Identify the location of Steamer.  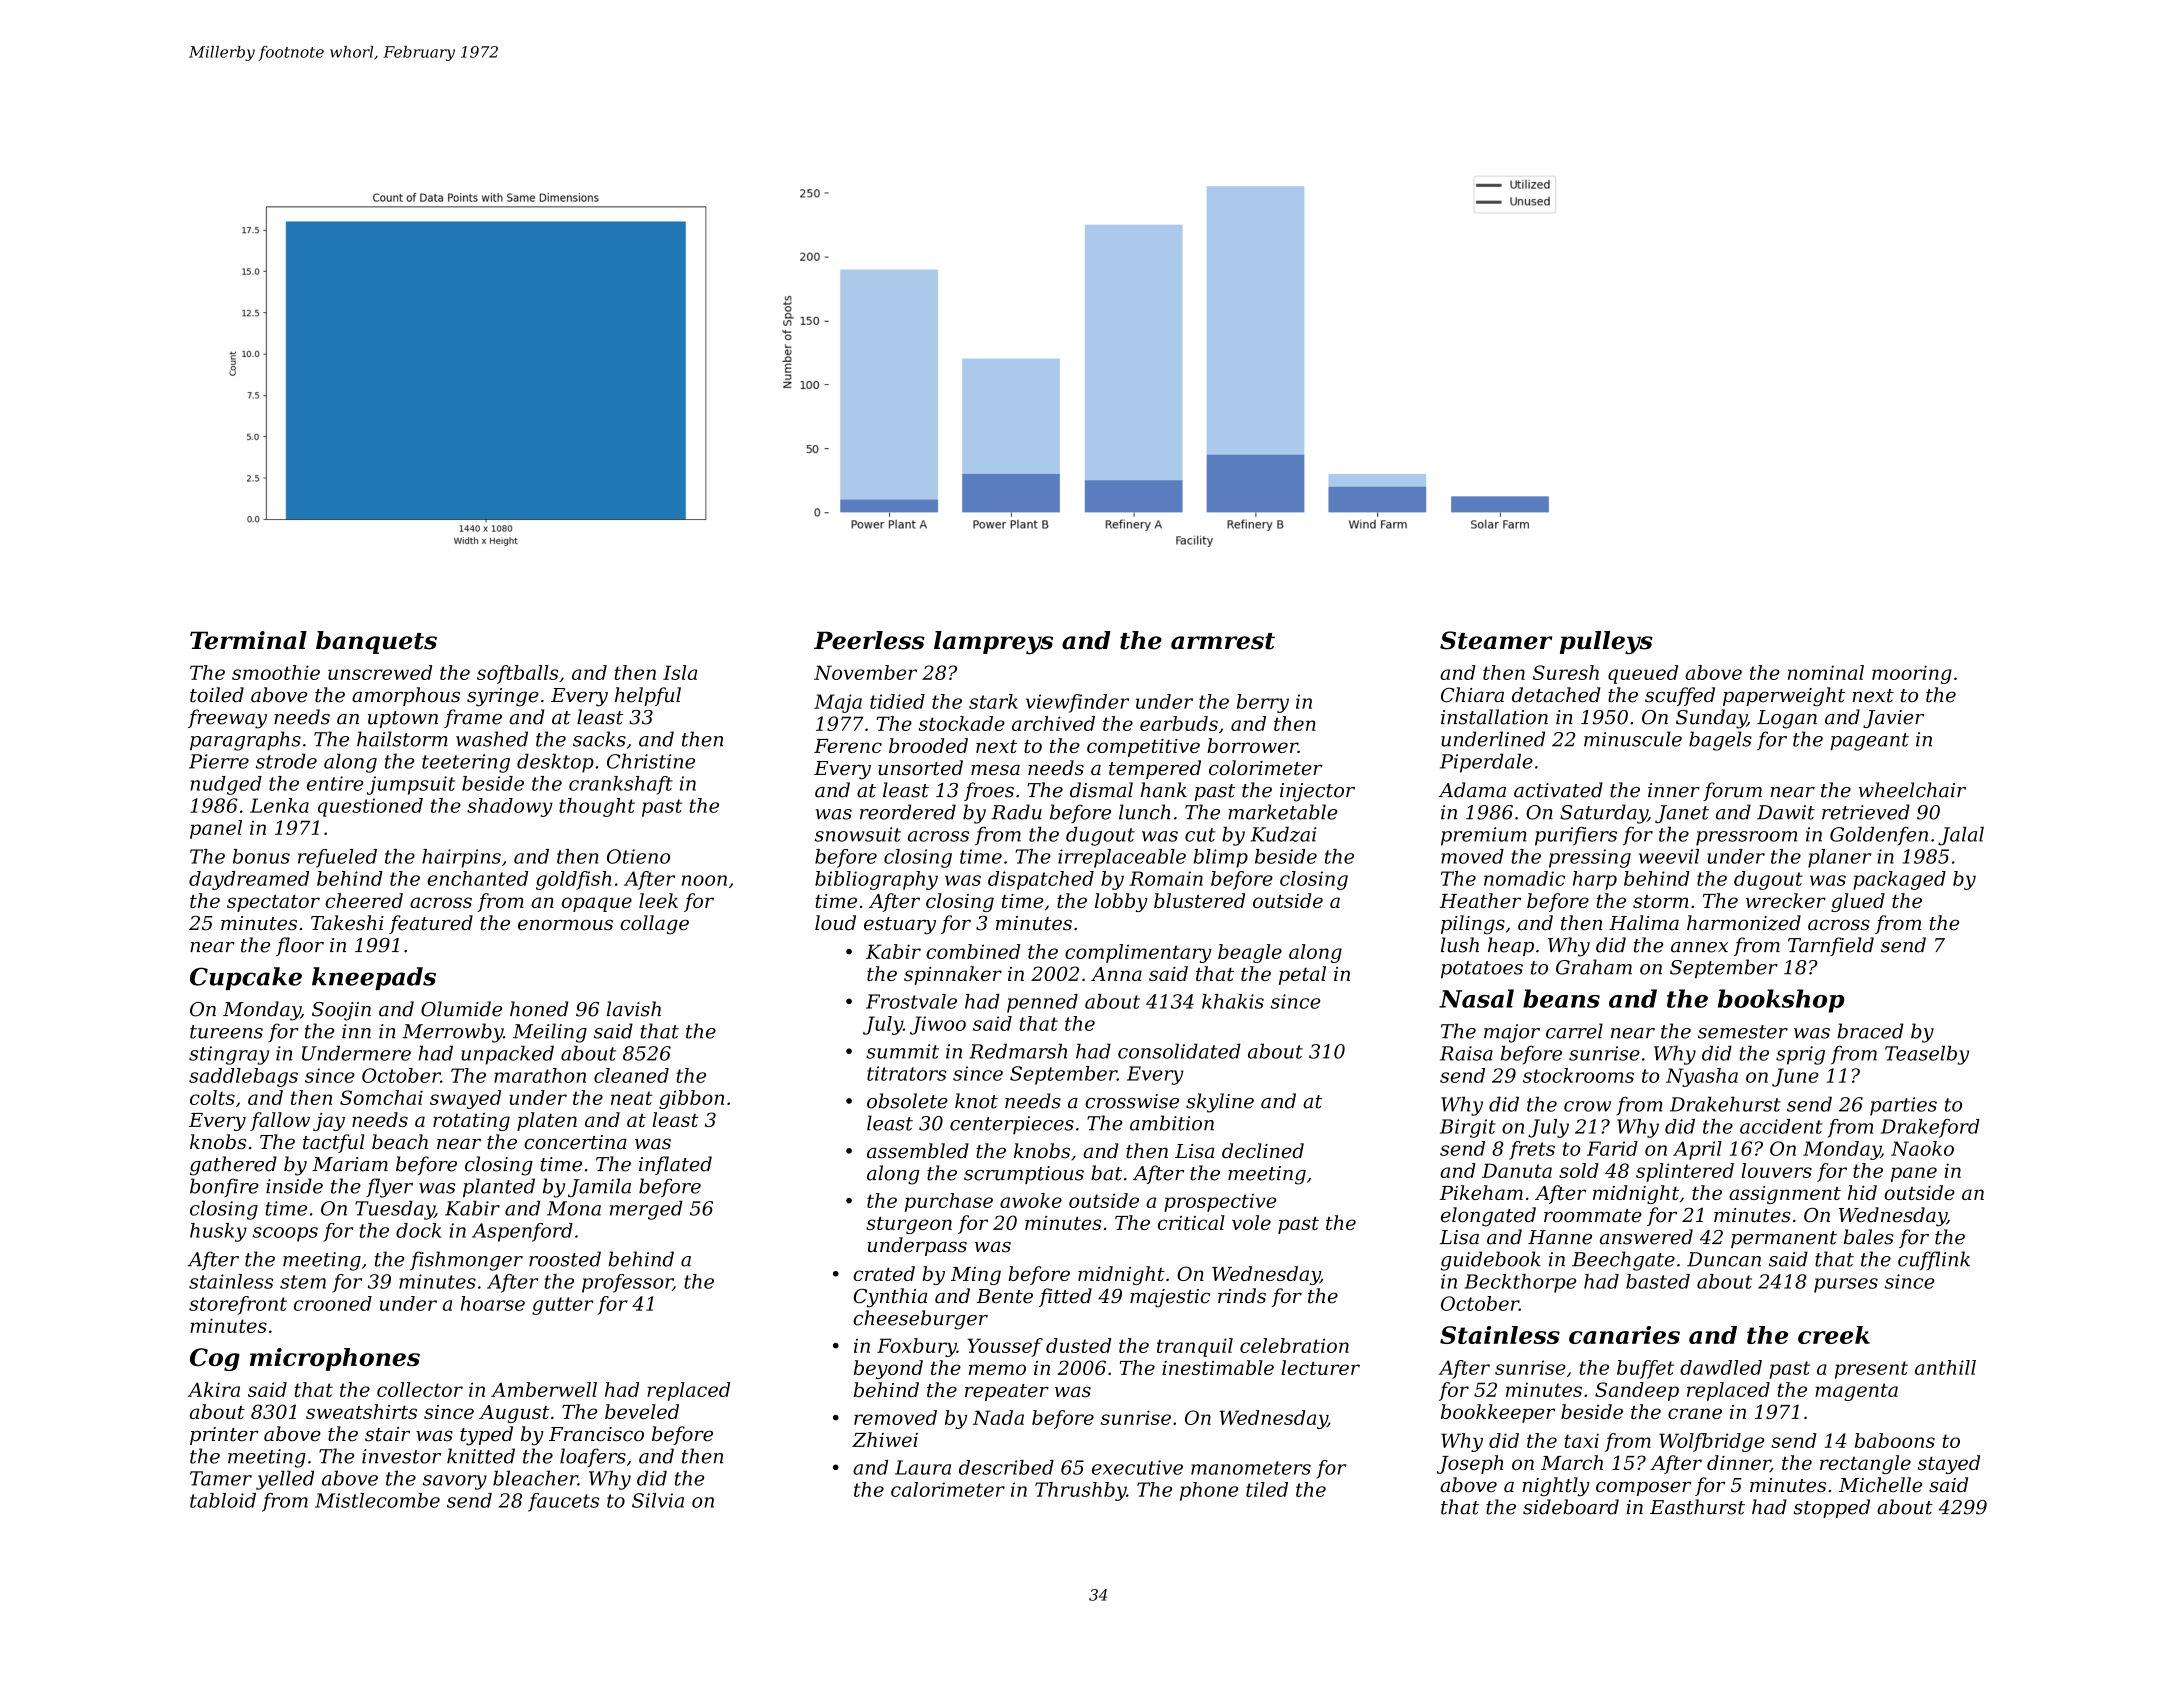
(1496, 640).
